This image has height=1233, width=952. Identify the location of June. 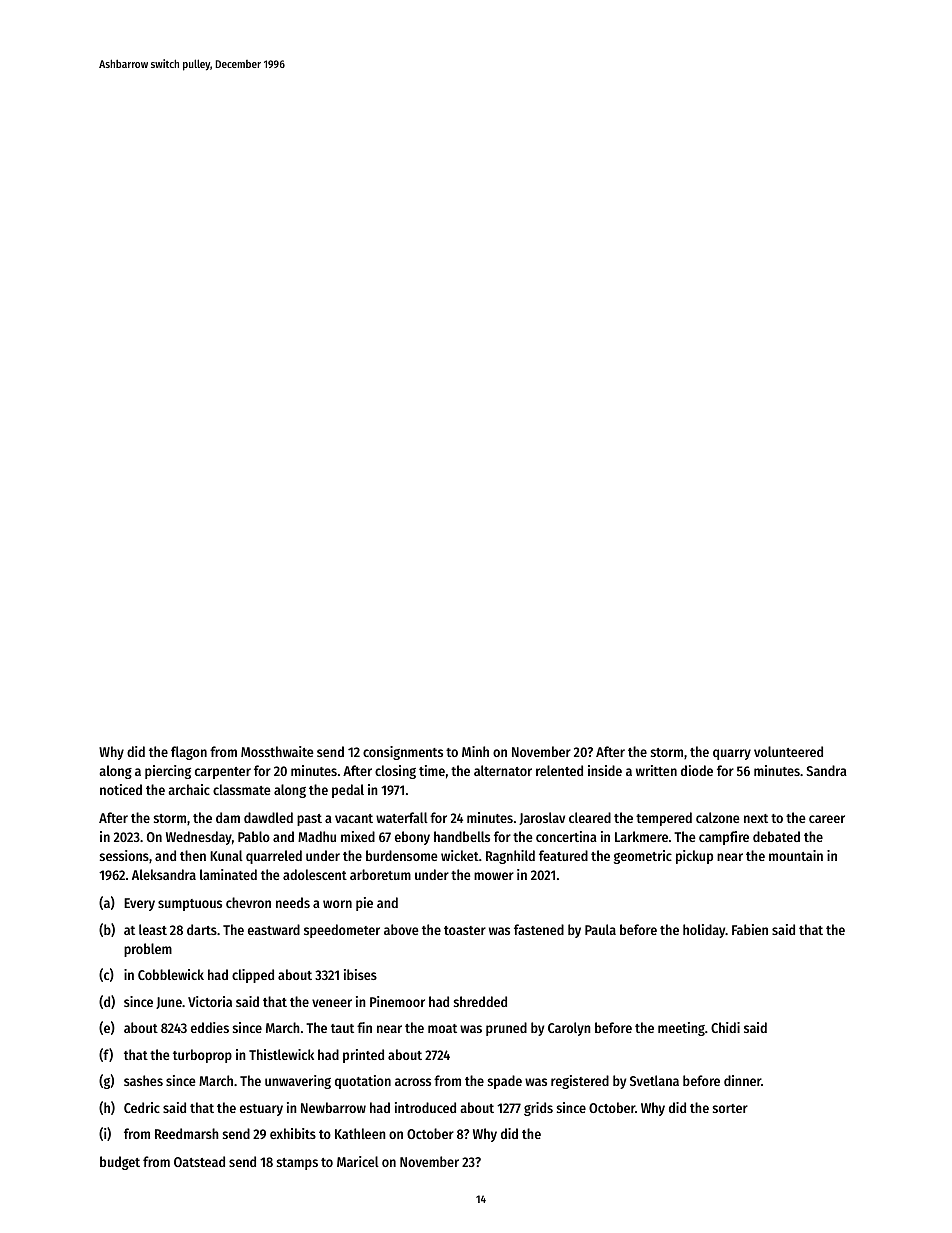
(169, 1003).
